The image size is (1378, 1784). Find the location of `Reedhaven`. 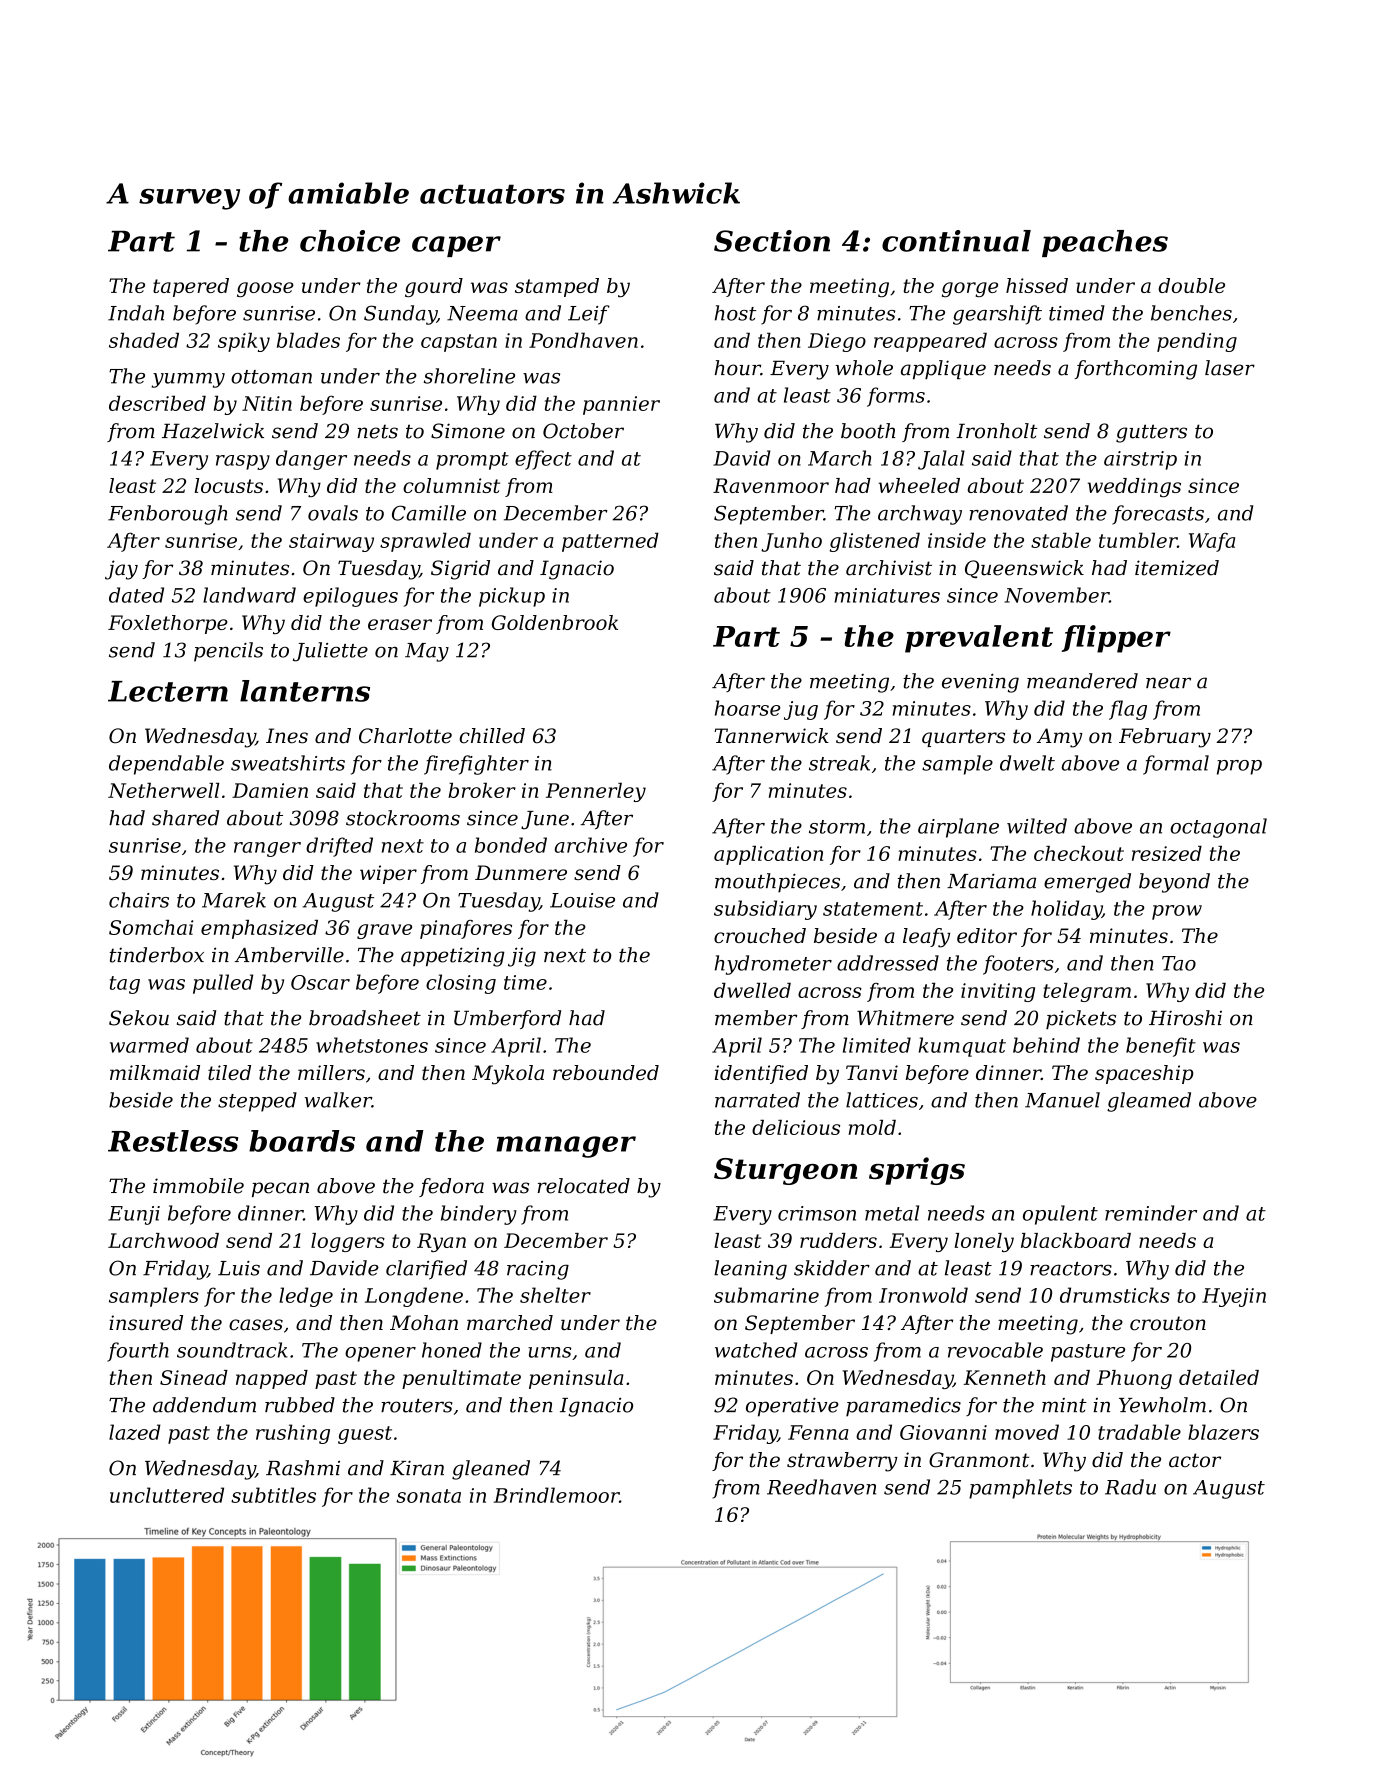

Reedhaven is located at coordinates (821, 1487).
